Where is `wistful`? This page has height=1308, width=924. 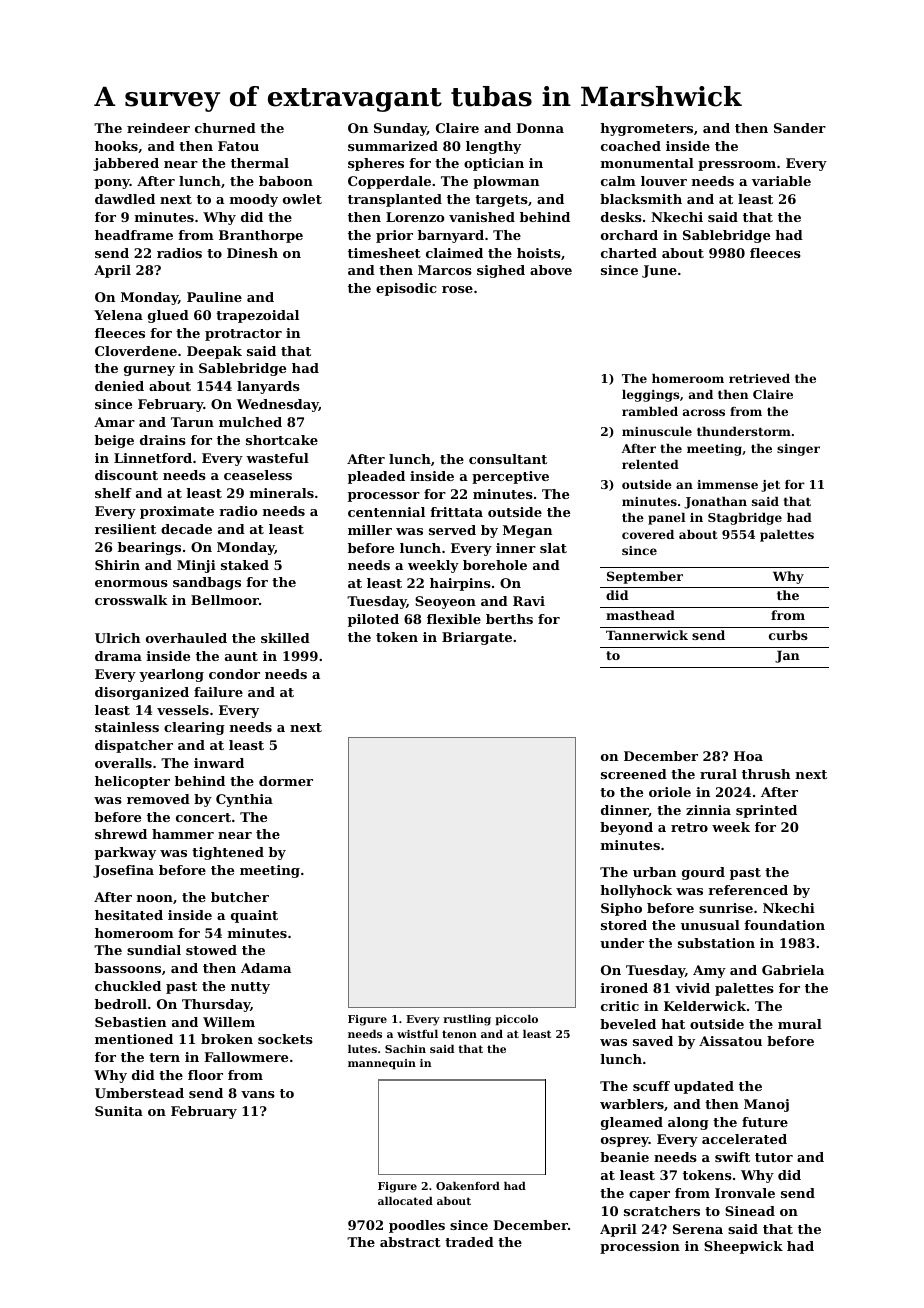
wistful is located at coordinates (417, 1034).
